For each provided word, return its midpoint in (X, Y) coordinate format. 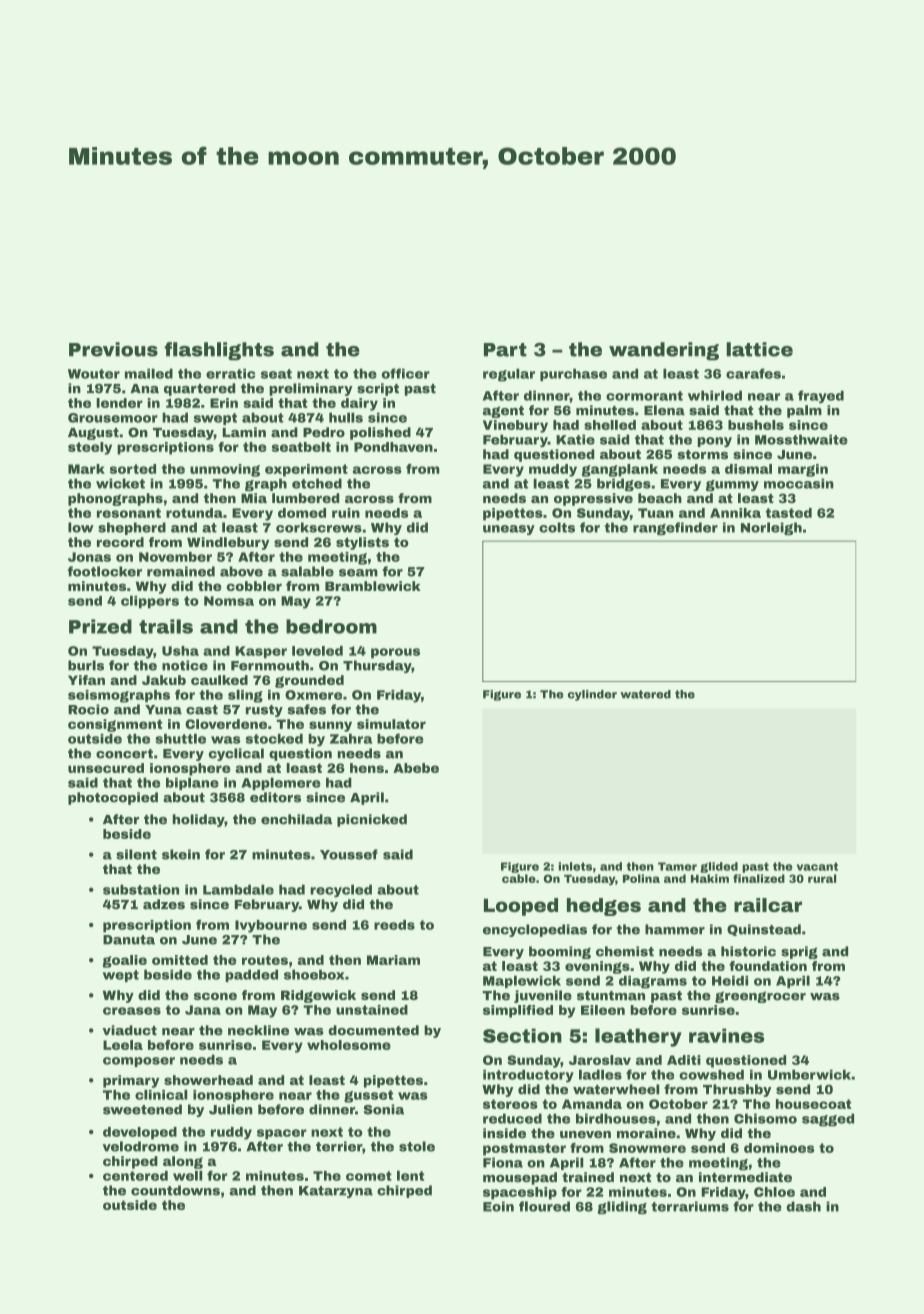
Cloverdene (226, 724)
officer (406, 373)
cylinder (592, 695)
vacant (817, 866)
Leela (123, 1045)
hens (367, 768)
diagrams (653, 982)
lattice (759, 349)
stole (417, 1146)
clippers (150, 602)
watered (645, 694)
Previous (113, 349)
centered (135, 1176)
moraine (646, 1133)
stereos (510, 1104)
